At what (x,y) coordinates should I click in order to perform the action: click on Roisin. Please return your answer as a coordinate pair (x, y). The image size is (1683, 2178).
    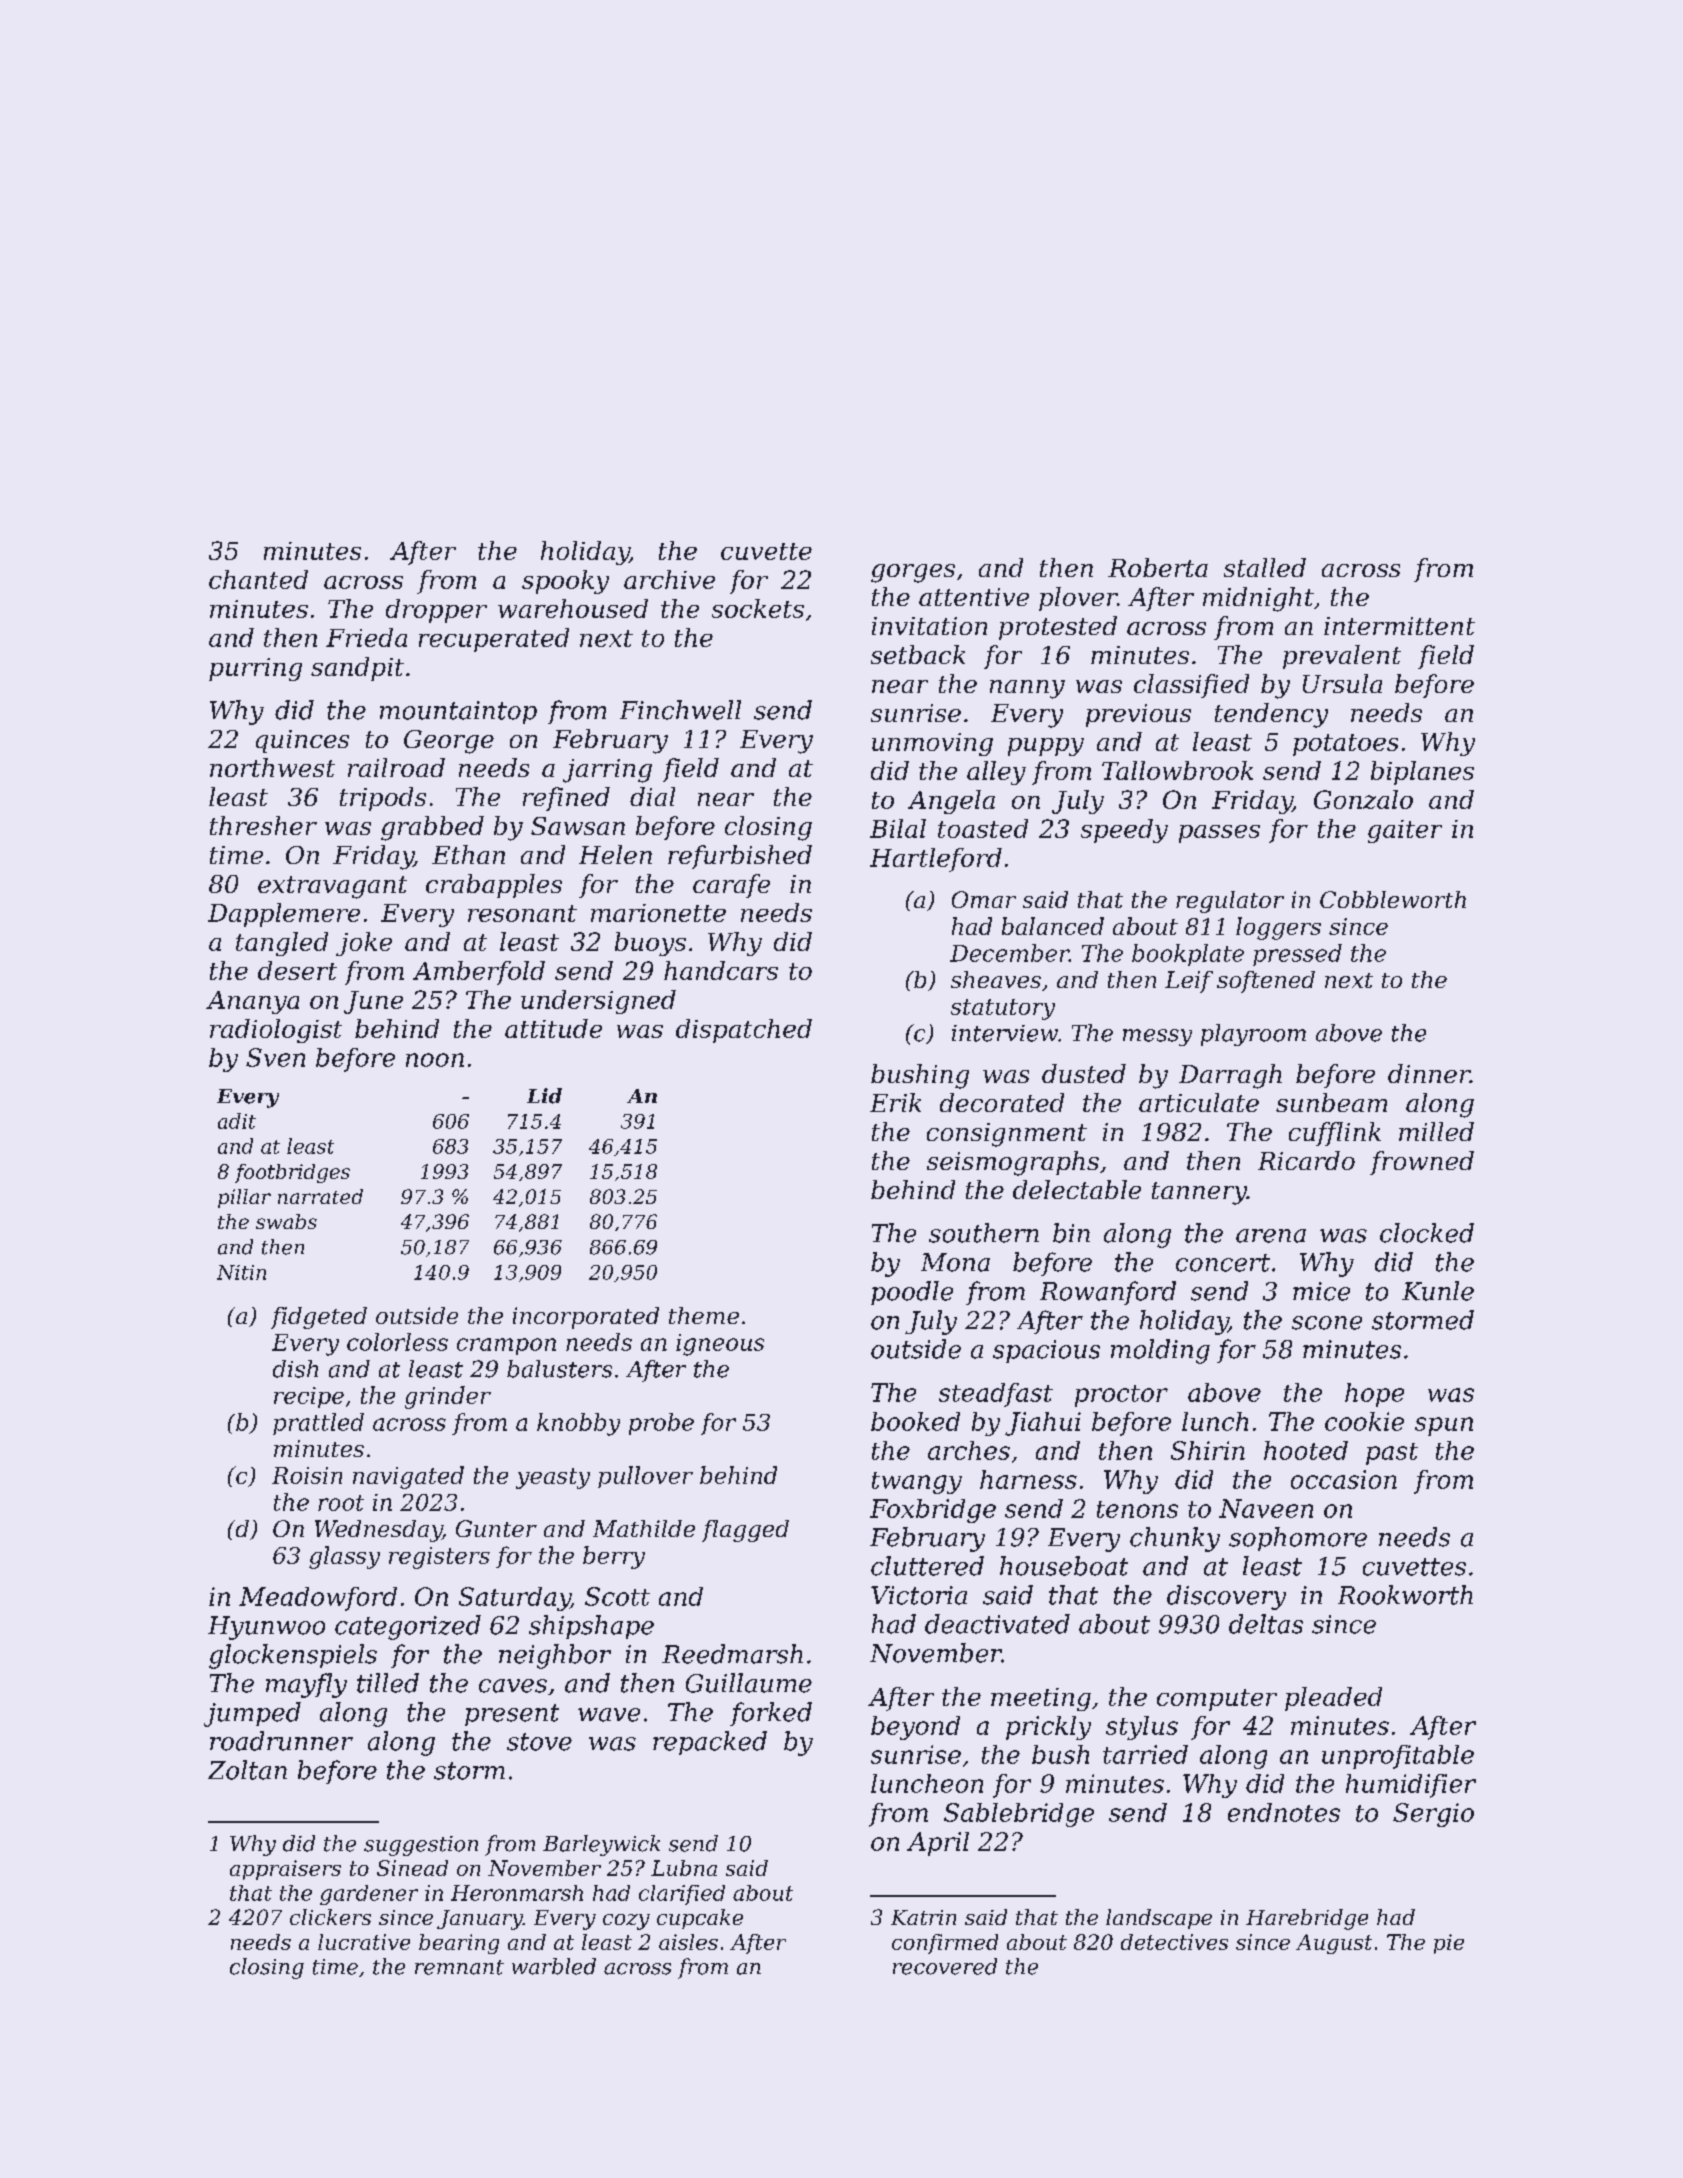
    Looking at the image, I should click on (307, 1475).
